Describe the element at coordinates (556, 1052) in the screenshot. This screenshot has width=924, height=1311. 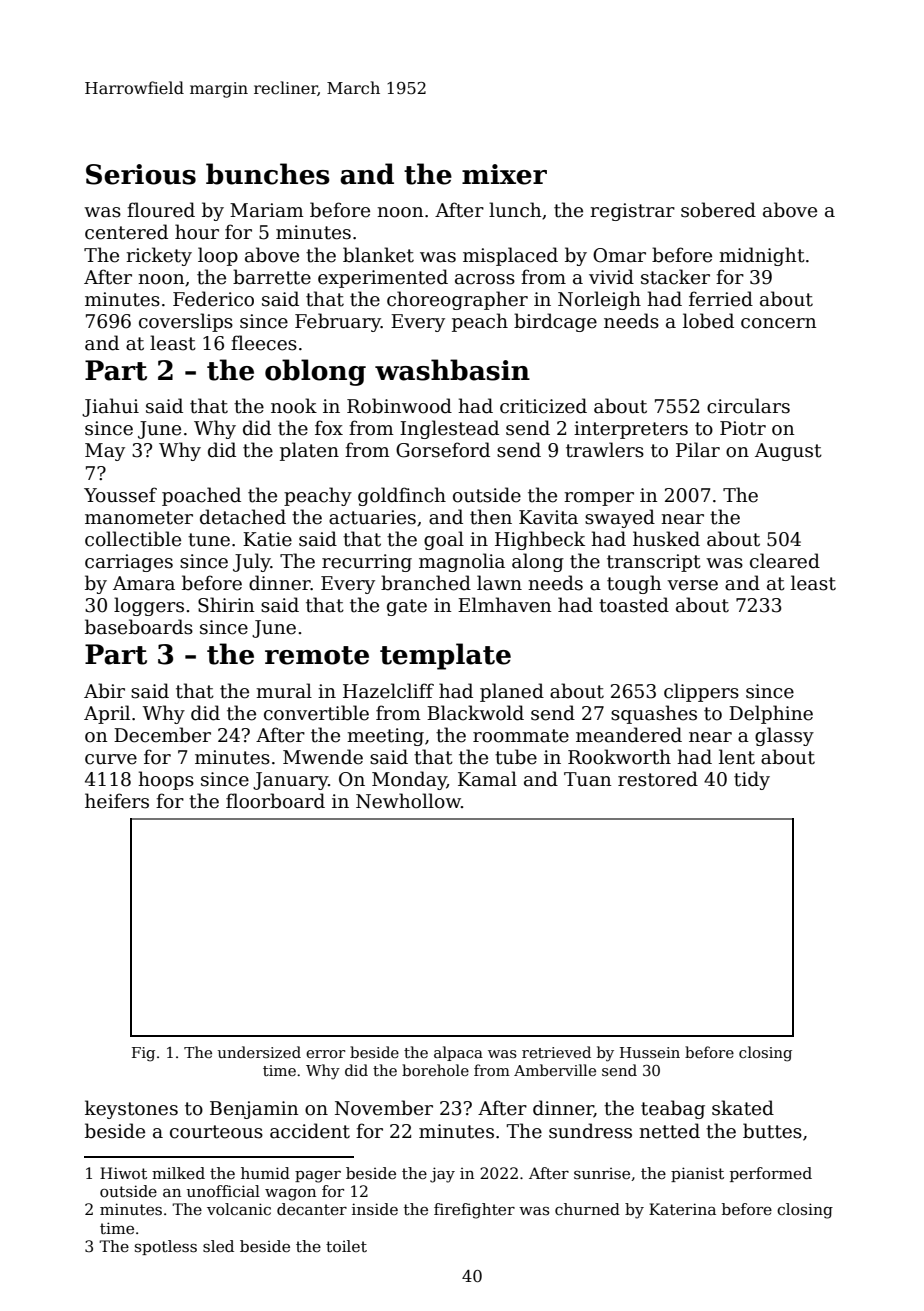
I see `retrieved` at that location.
